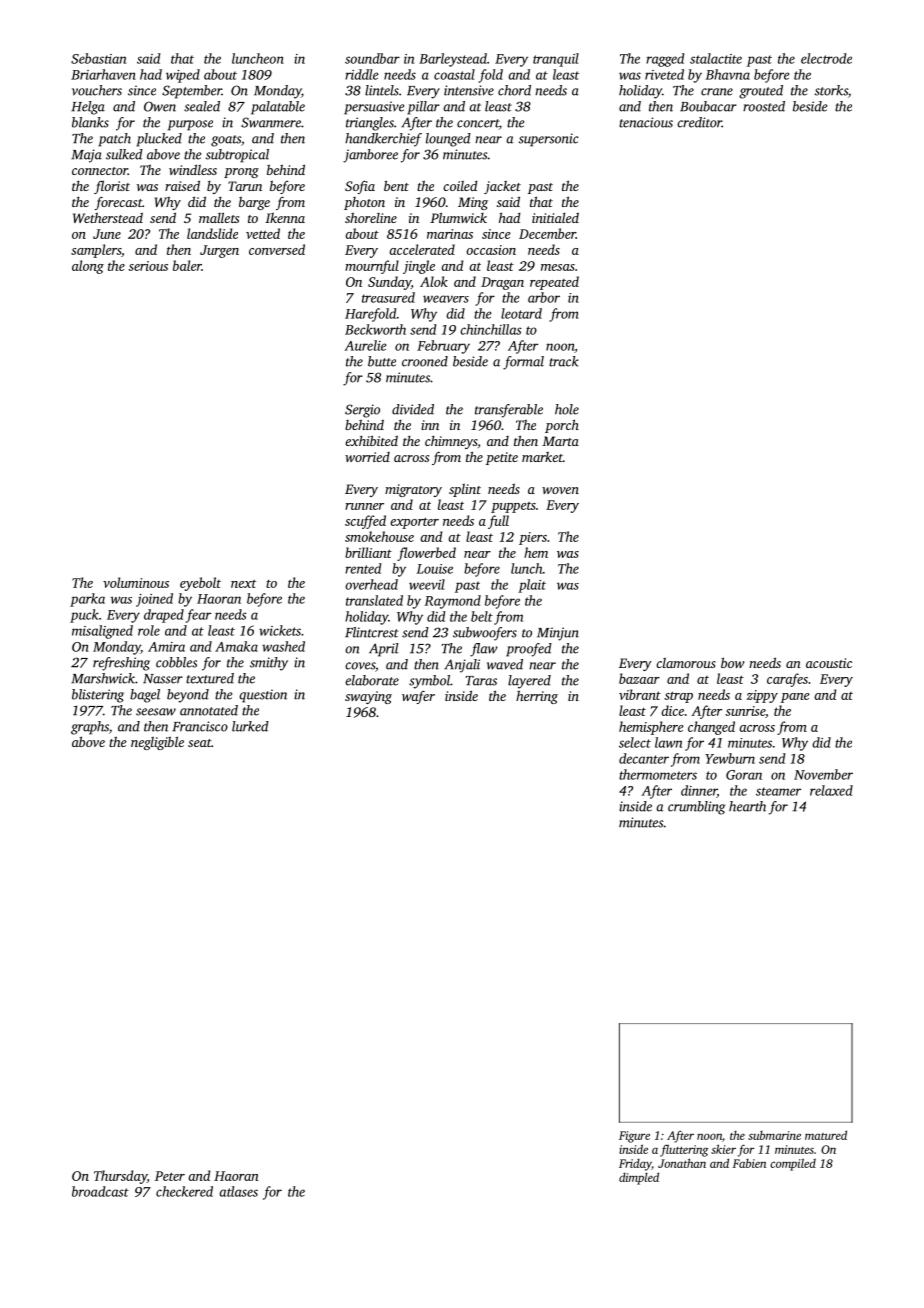 The width and height of the screenshot is (924, 1308). What do you see at coordinates (639, 1178) in the screenshot?
I see `dimpled` at bounding box center [639, 1178].
